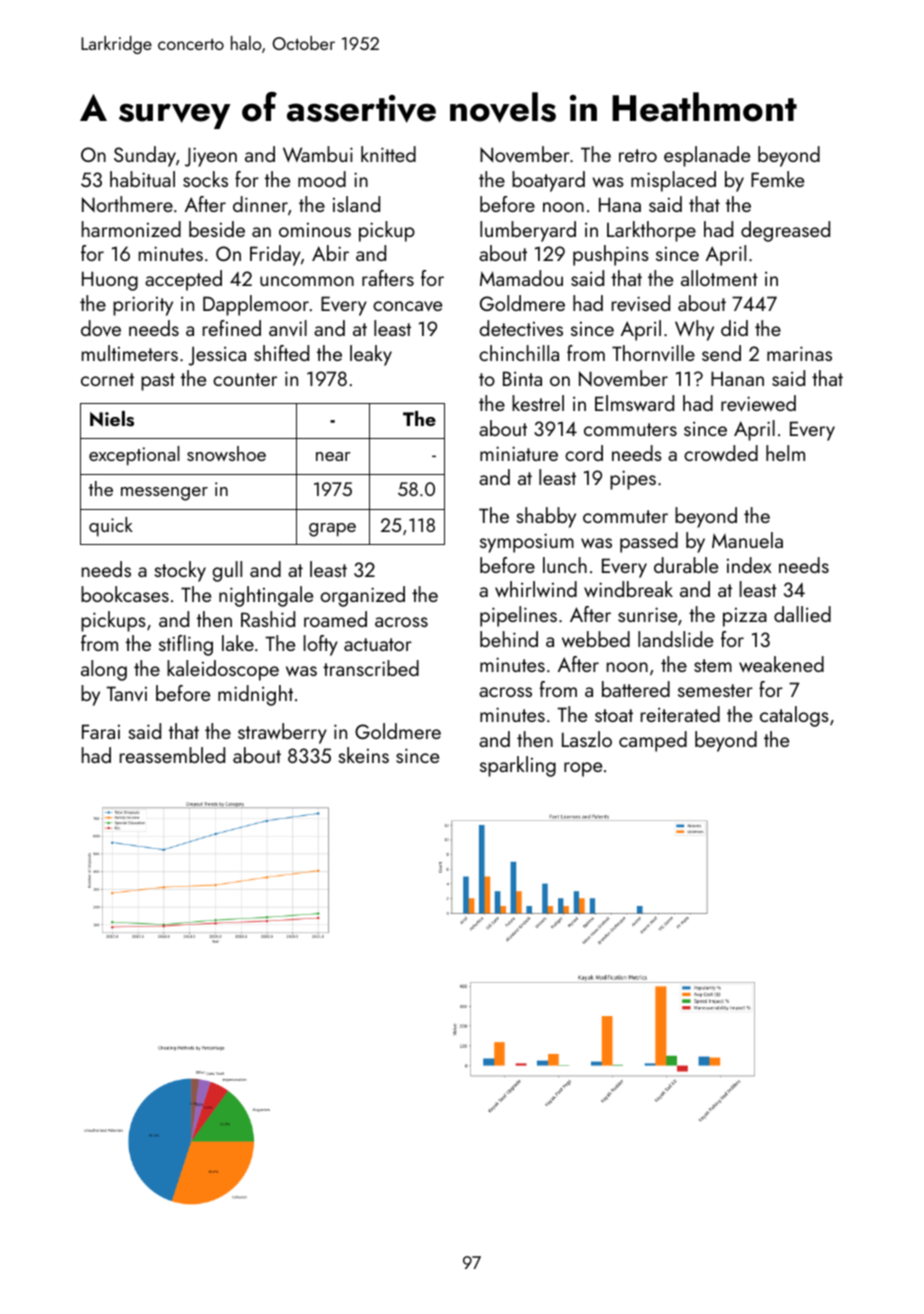 This screenshot has width=924, height=1314. Describe the element at coordinates (142, 179) in the screenshot. I see `habitual` at that location.
